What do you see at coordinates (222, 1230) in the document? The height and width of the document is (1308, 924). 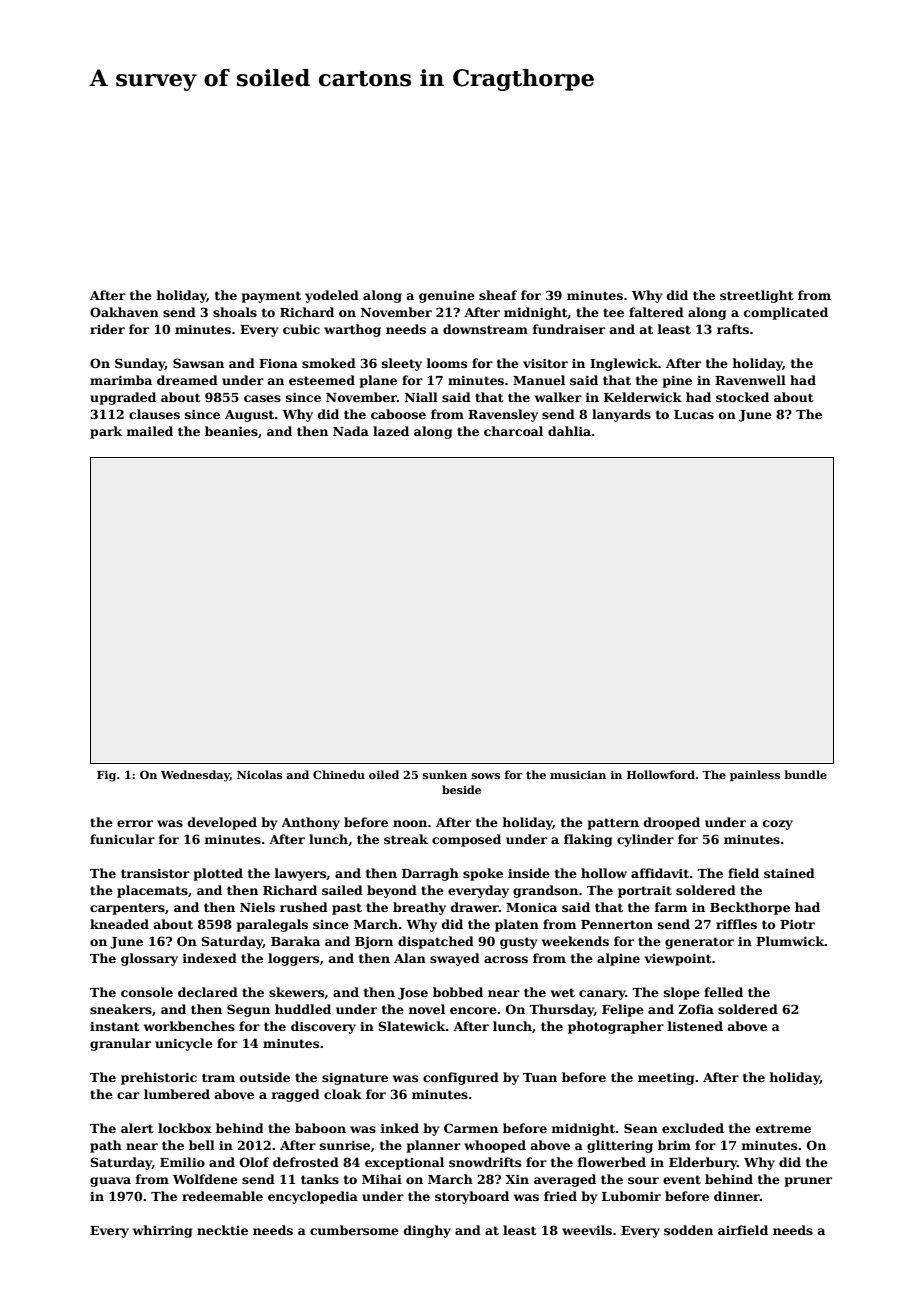 I see `necktie` at bounding box center [222, 1230].
